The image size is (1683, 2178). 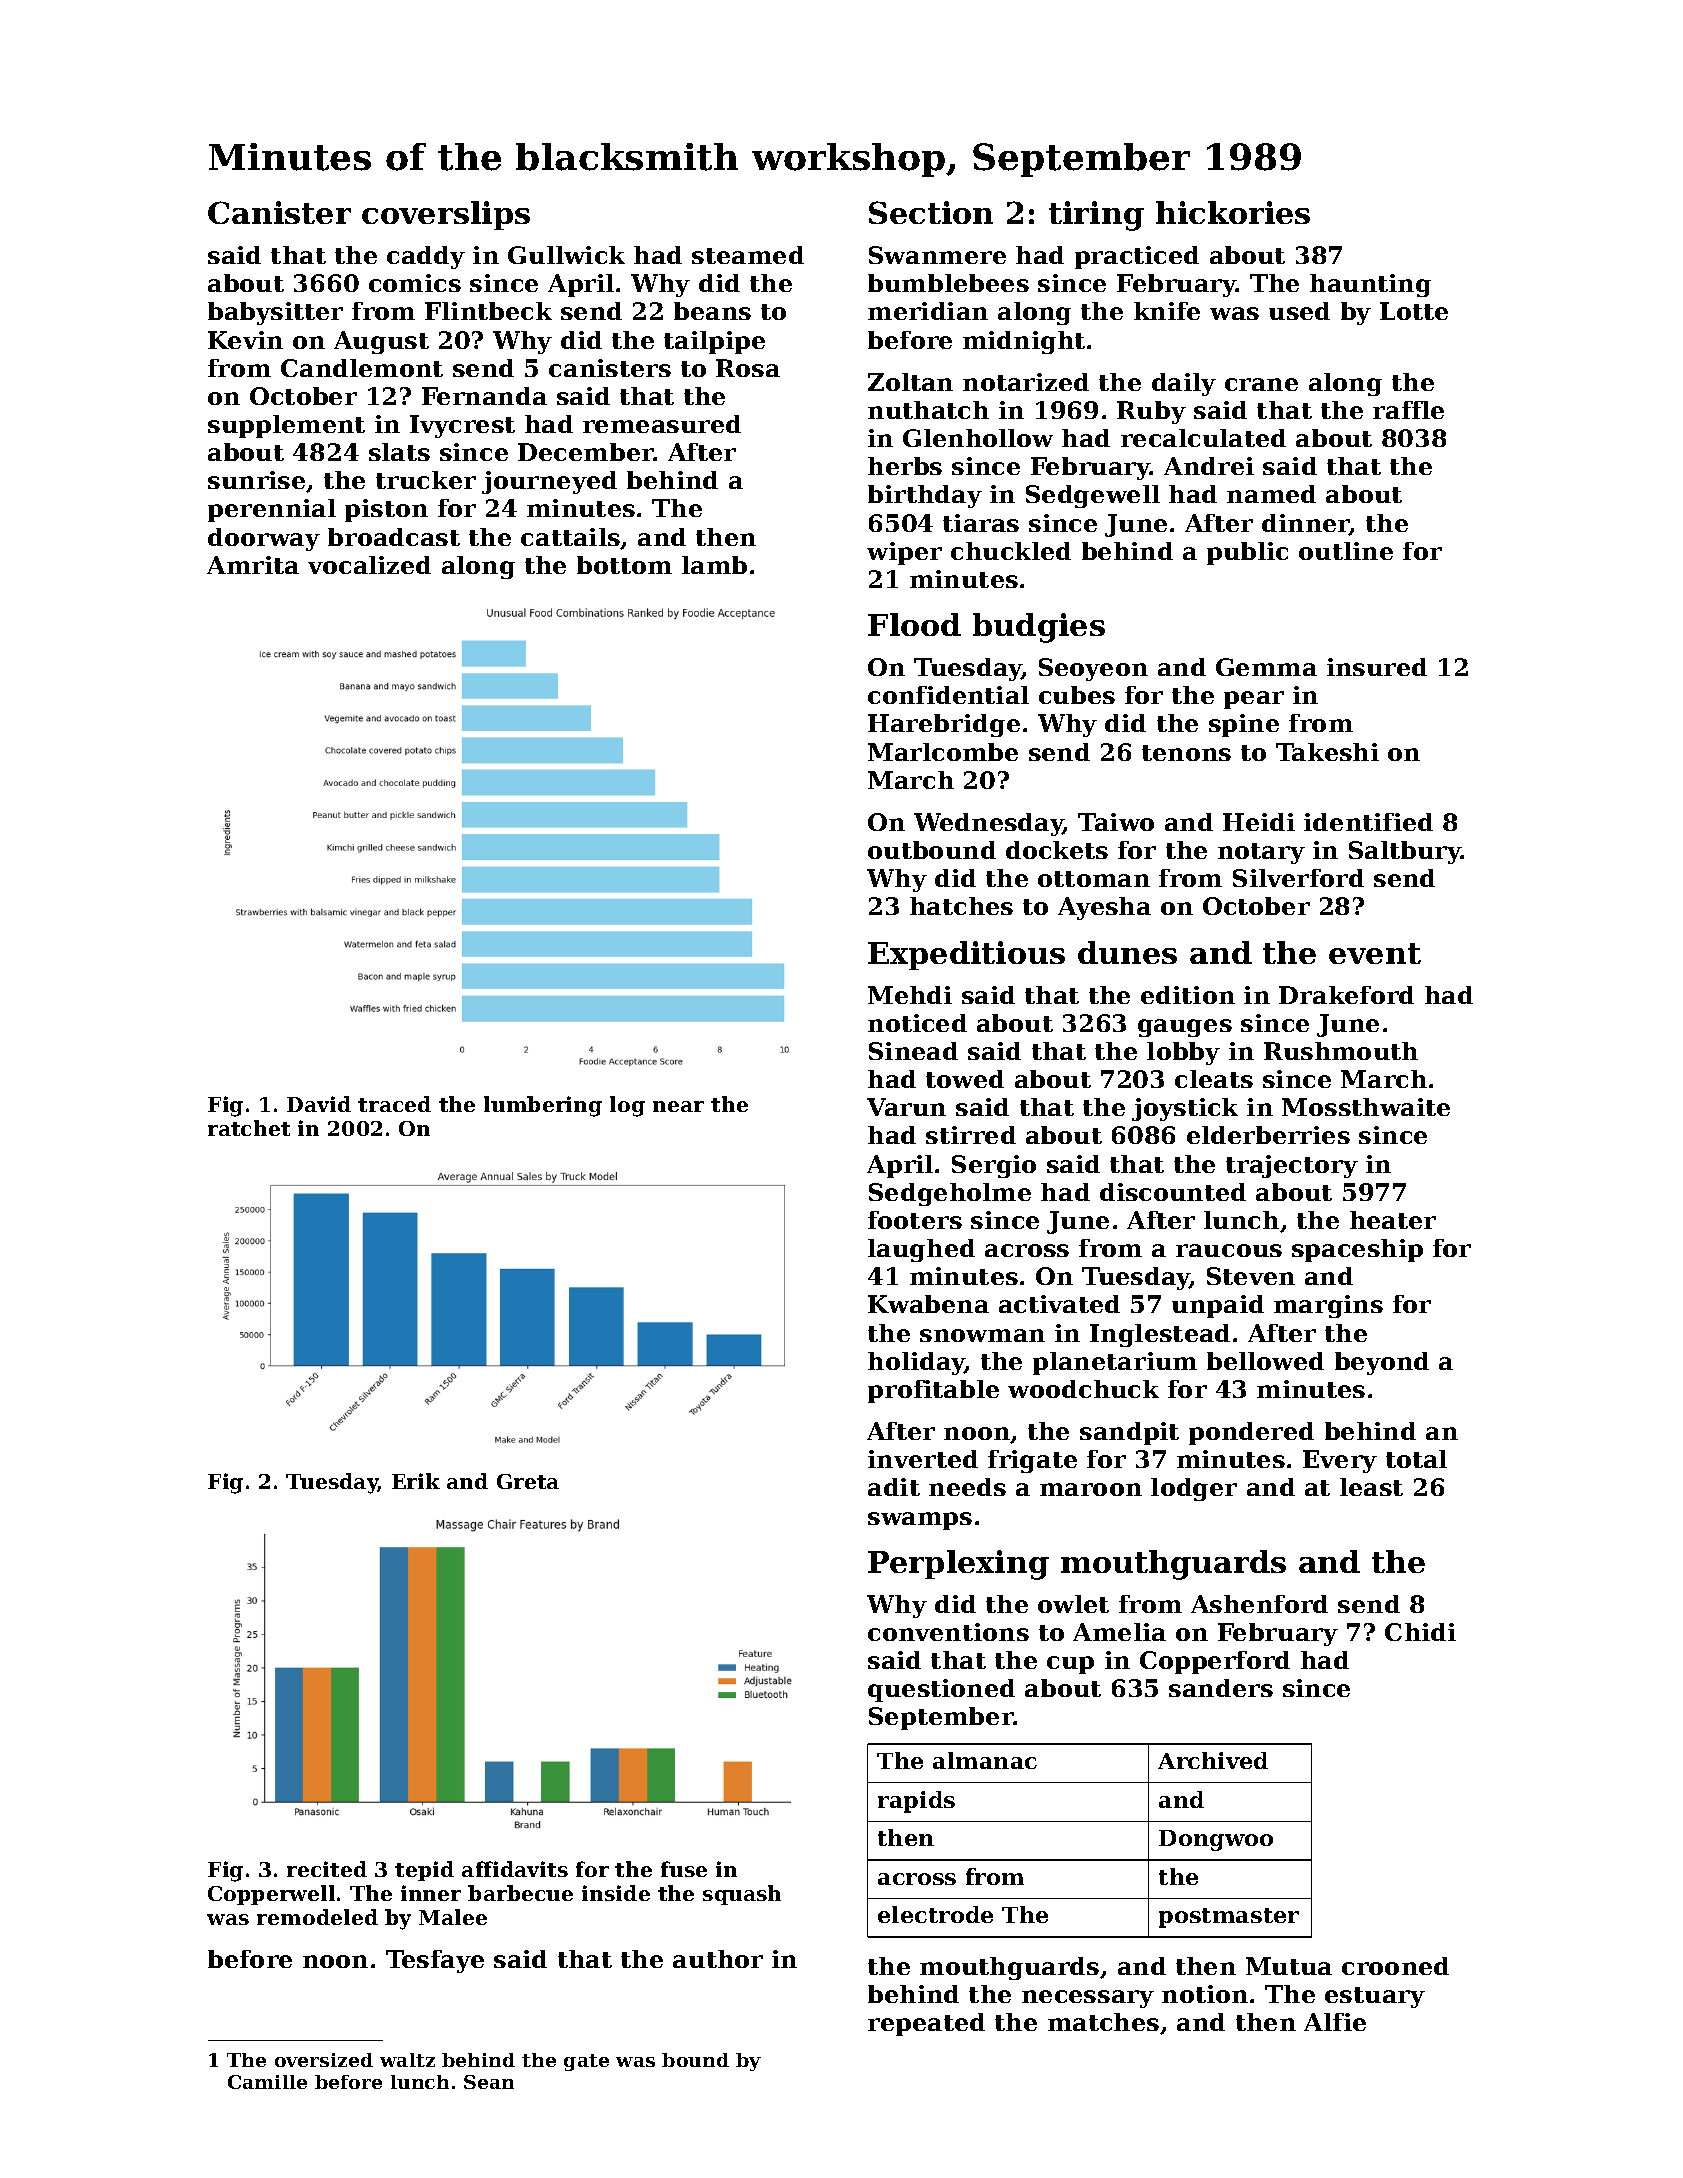 What do you see at coordinates (1129, 1433) in the page?
I see `sandpit` at bounding box center [1129, 1433].
